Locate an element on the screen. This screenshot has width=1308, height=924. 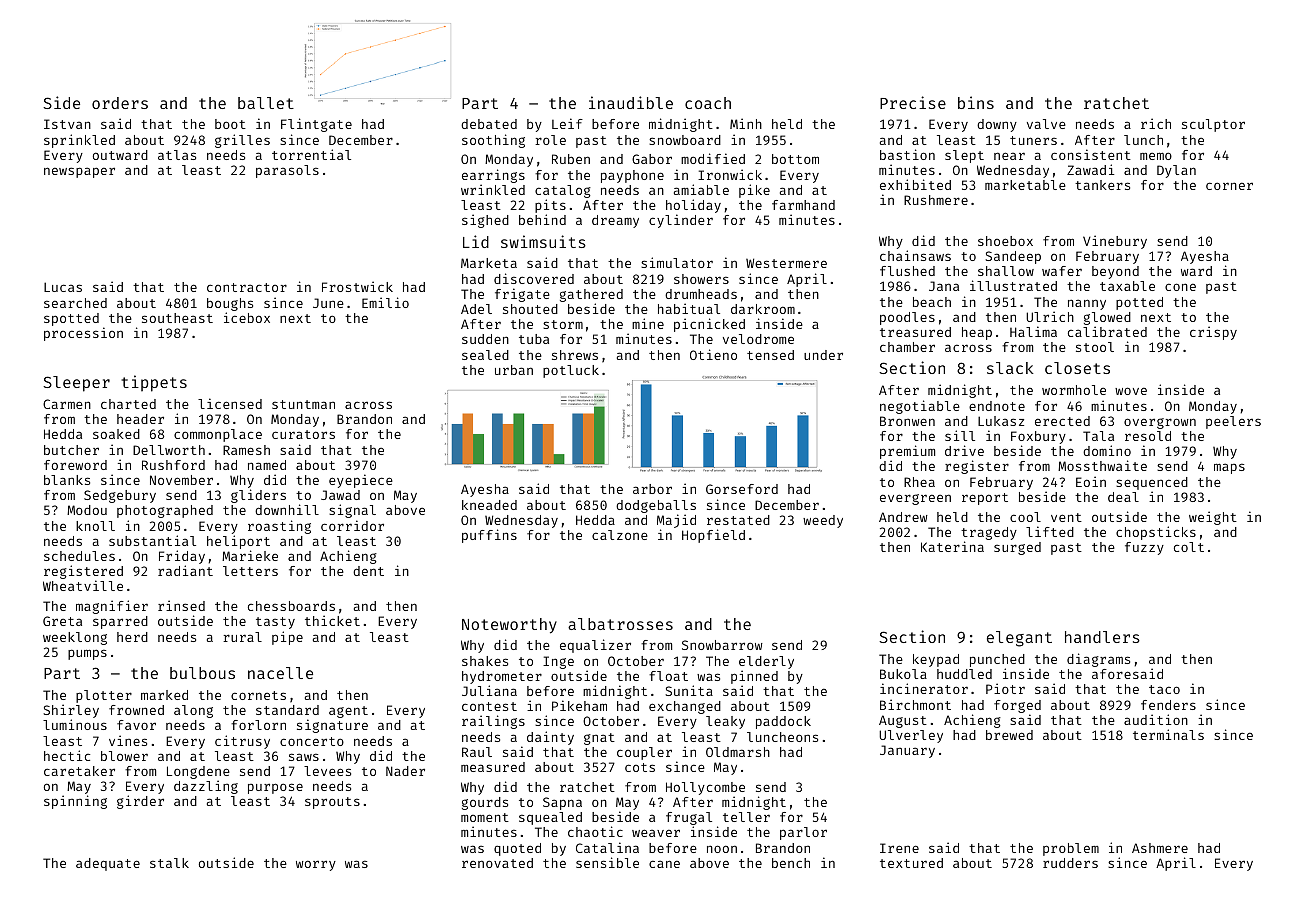
float is located at coordinates (668, 676).
